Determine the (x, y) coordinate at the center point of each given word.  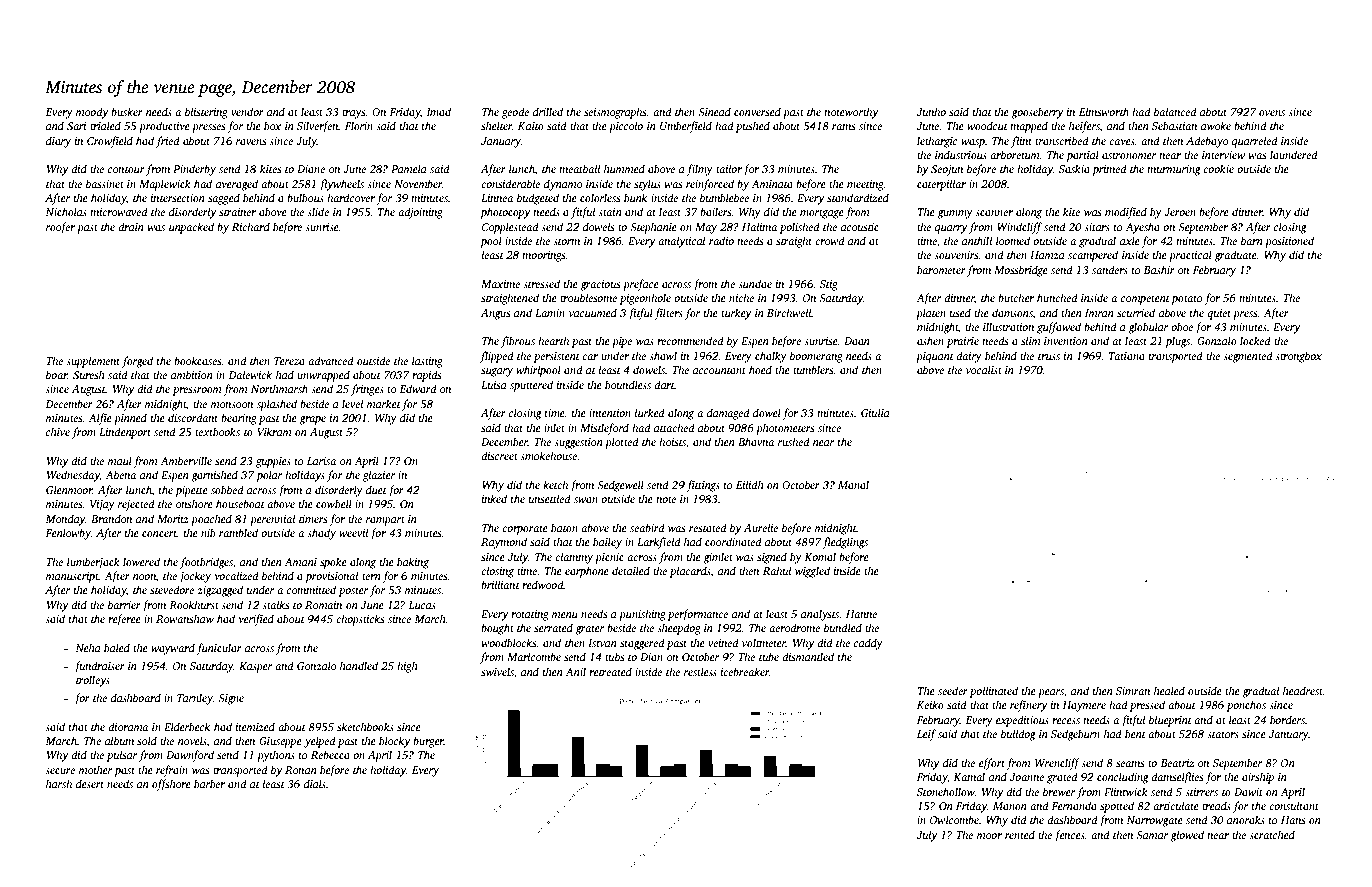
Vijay (102, 505)
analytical (681, 242)
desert (90, 783)
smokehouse (548, 455)
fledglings (845, 543)
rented (1020, 834)
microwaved (119, 211)
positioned (1289, 242)
